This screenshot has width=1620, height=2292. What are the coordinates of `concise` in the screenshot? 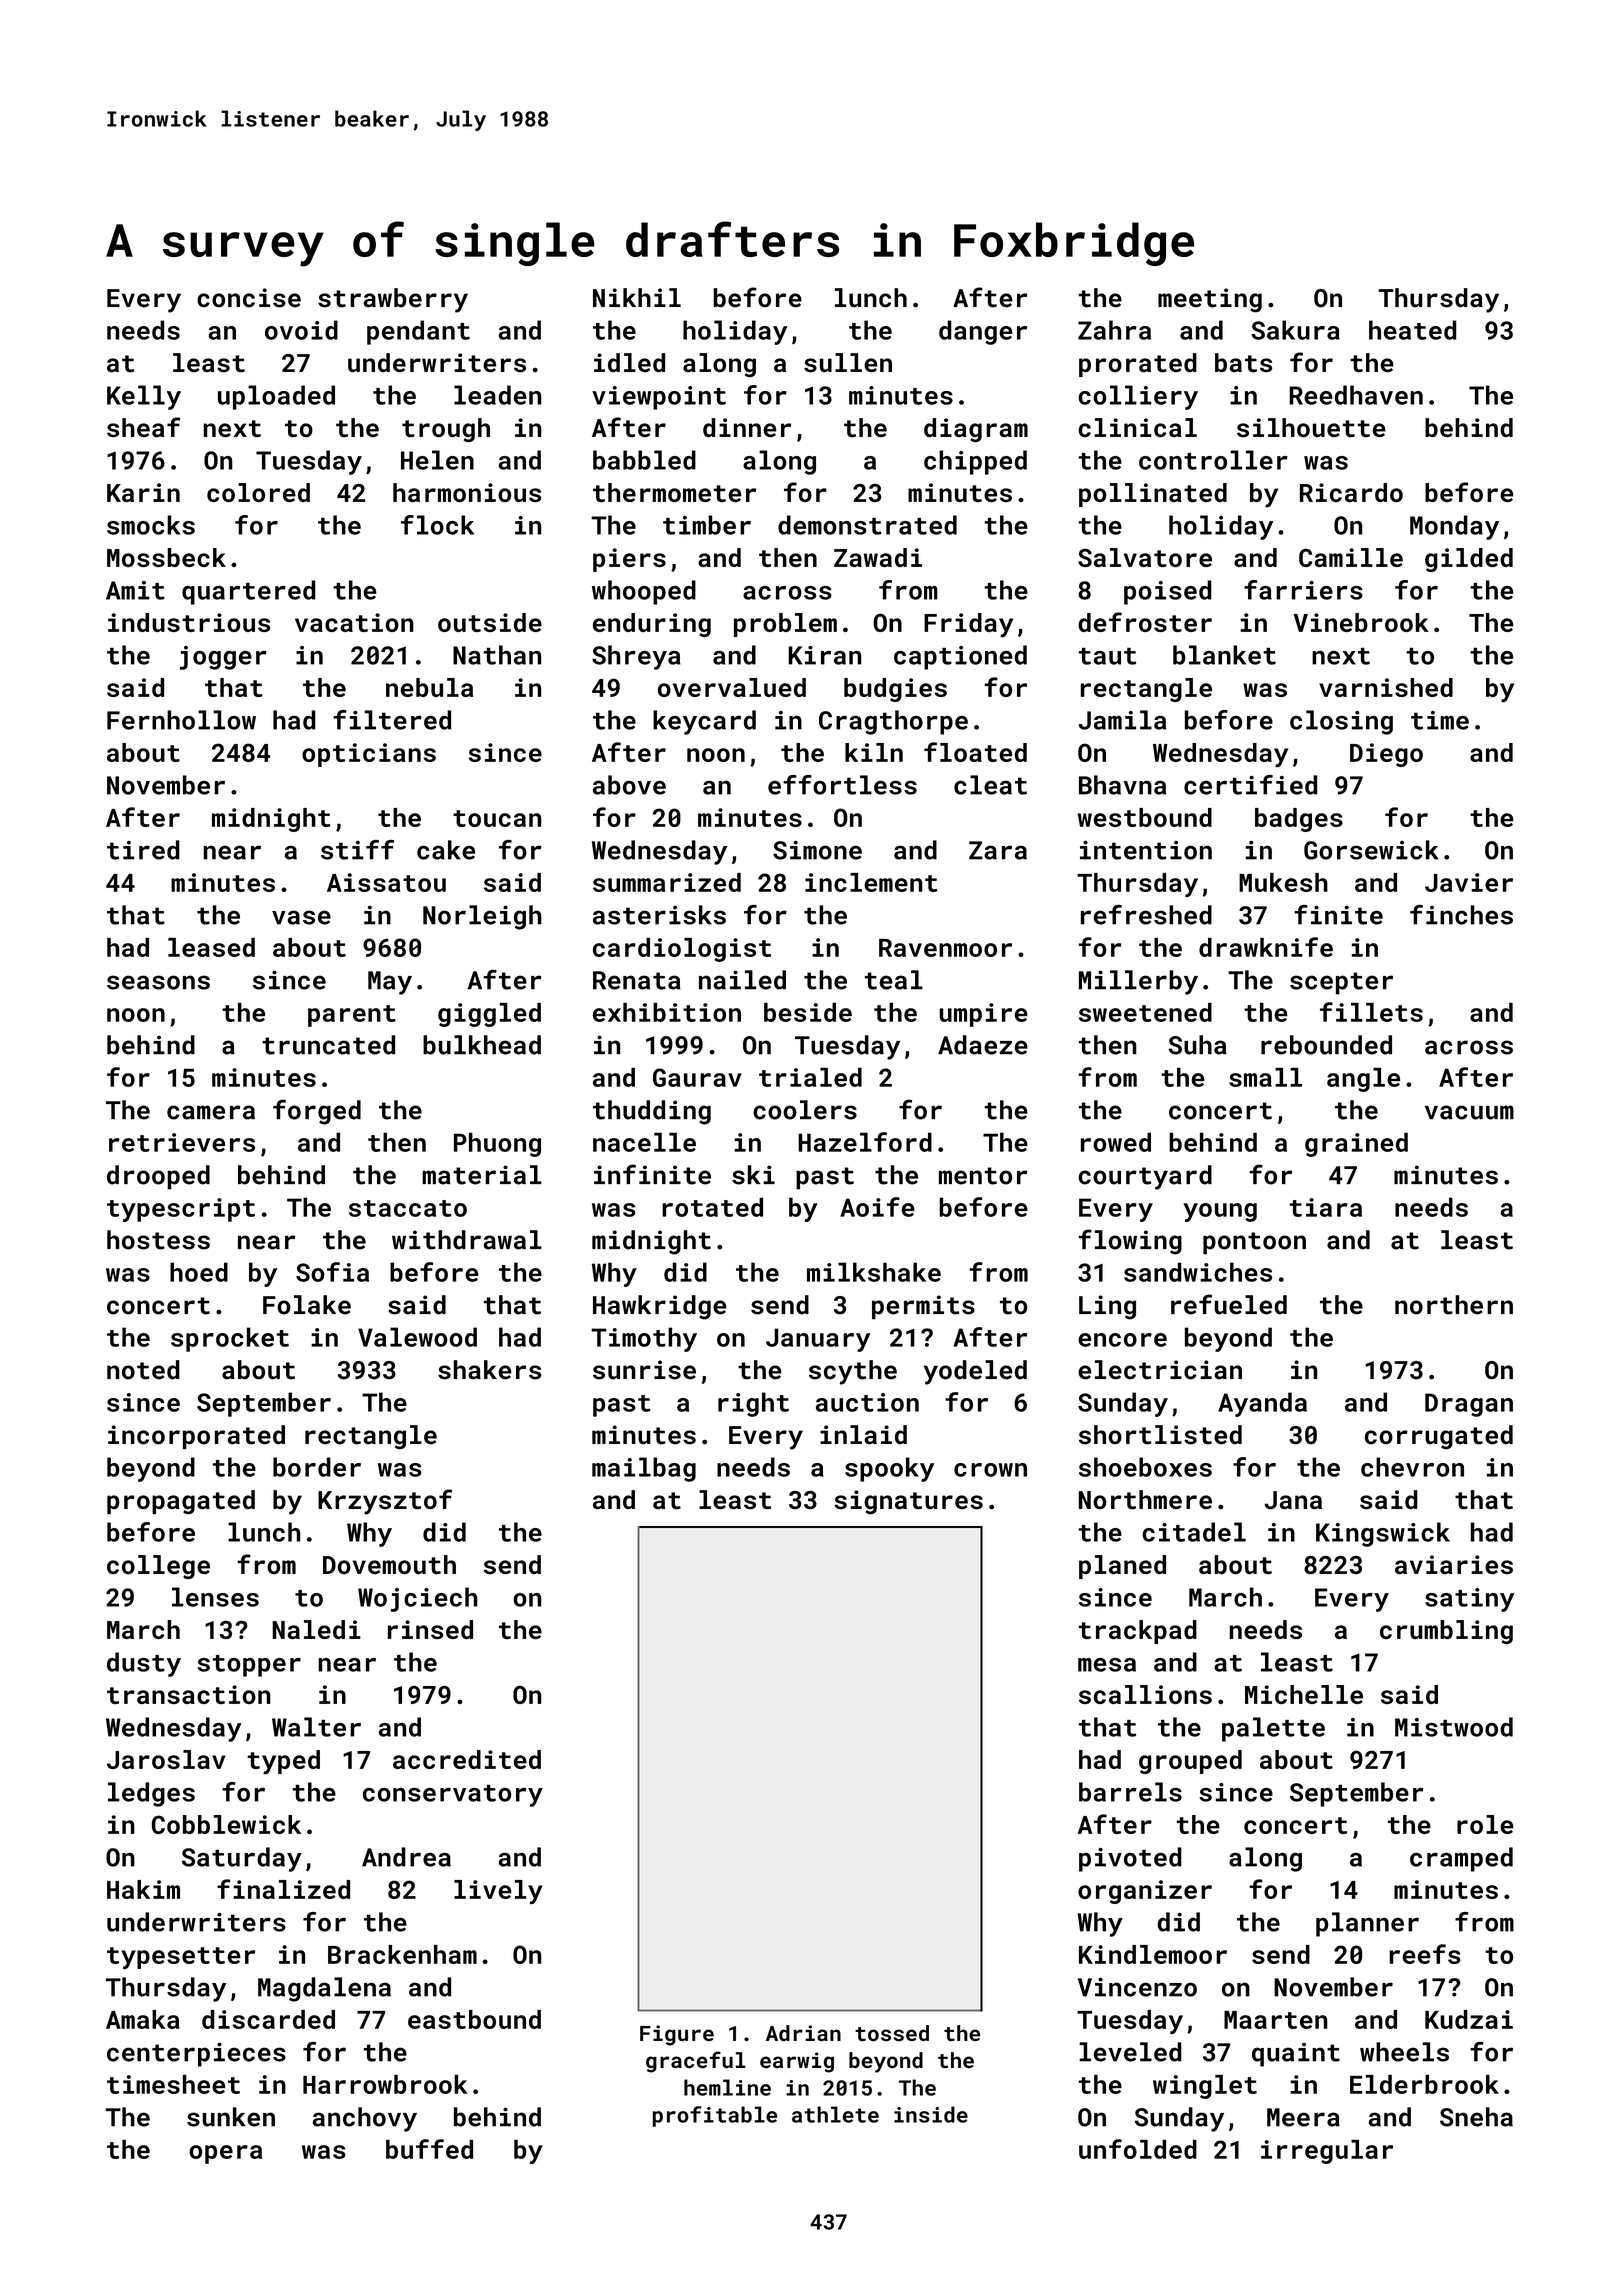 It's located at (249, 298).
